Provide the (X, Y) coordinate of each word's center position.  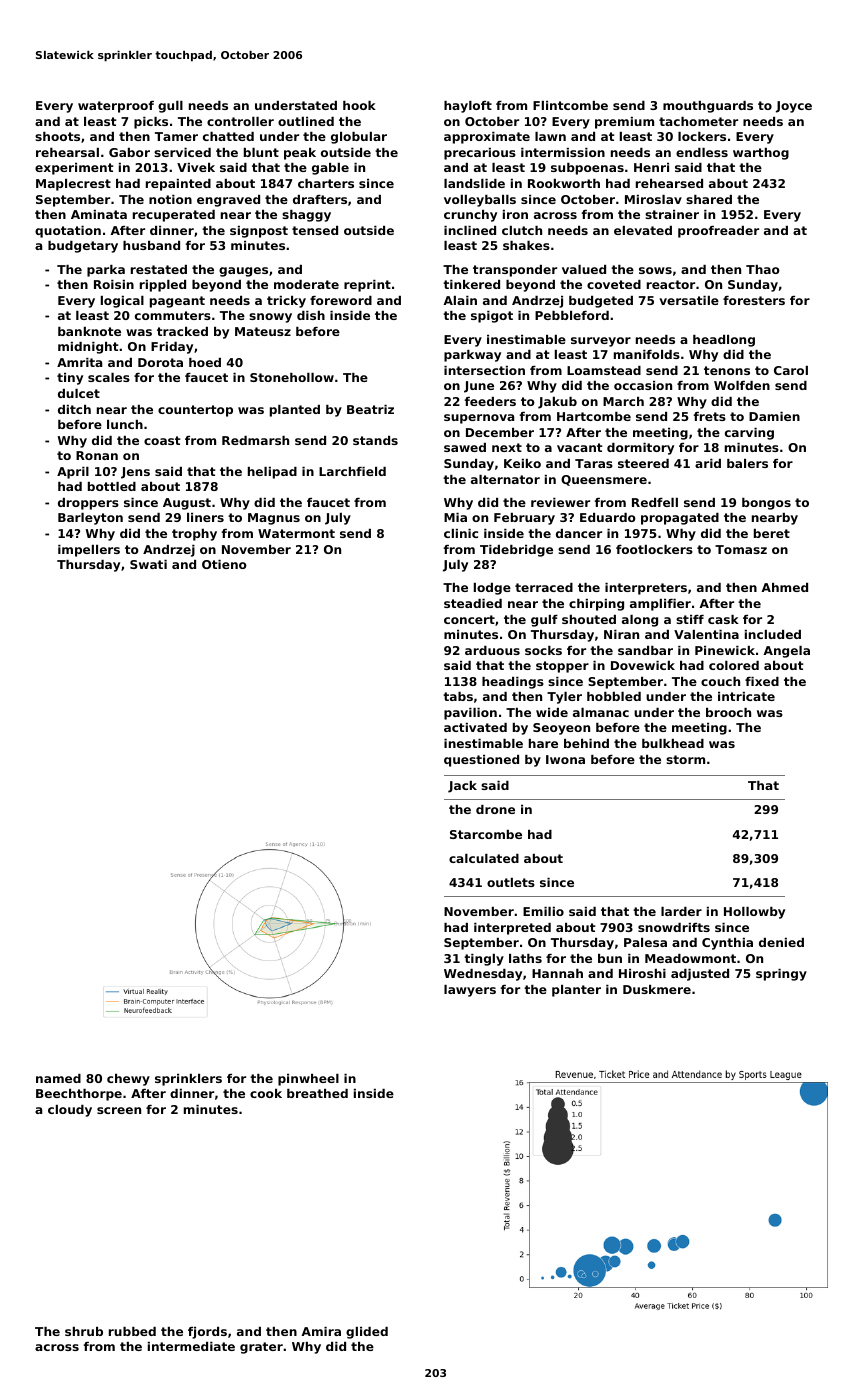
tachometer (698, 121)
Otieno (224, 564)
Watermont (296, 533)
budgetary (83, 247)
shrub (84, 1331)
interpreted (512, 929)
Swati (148, 564)
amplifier (660, 605)
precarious (480, 154)
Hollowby (754, 913)
